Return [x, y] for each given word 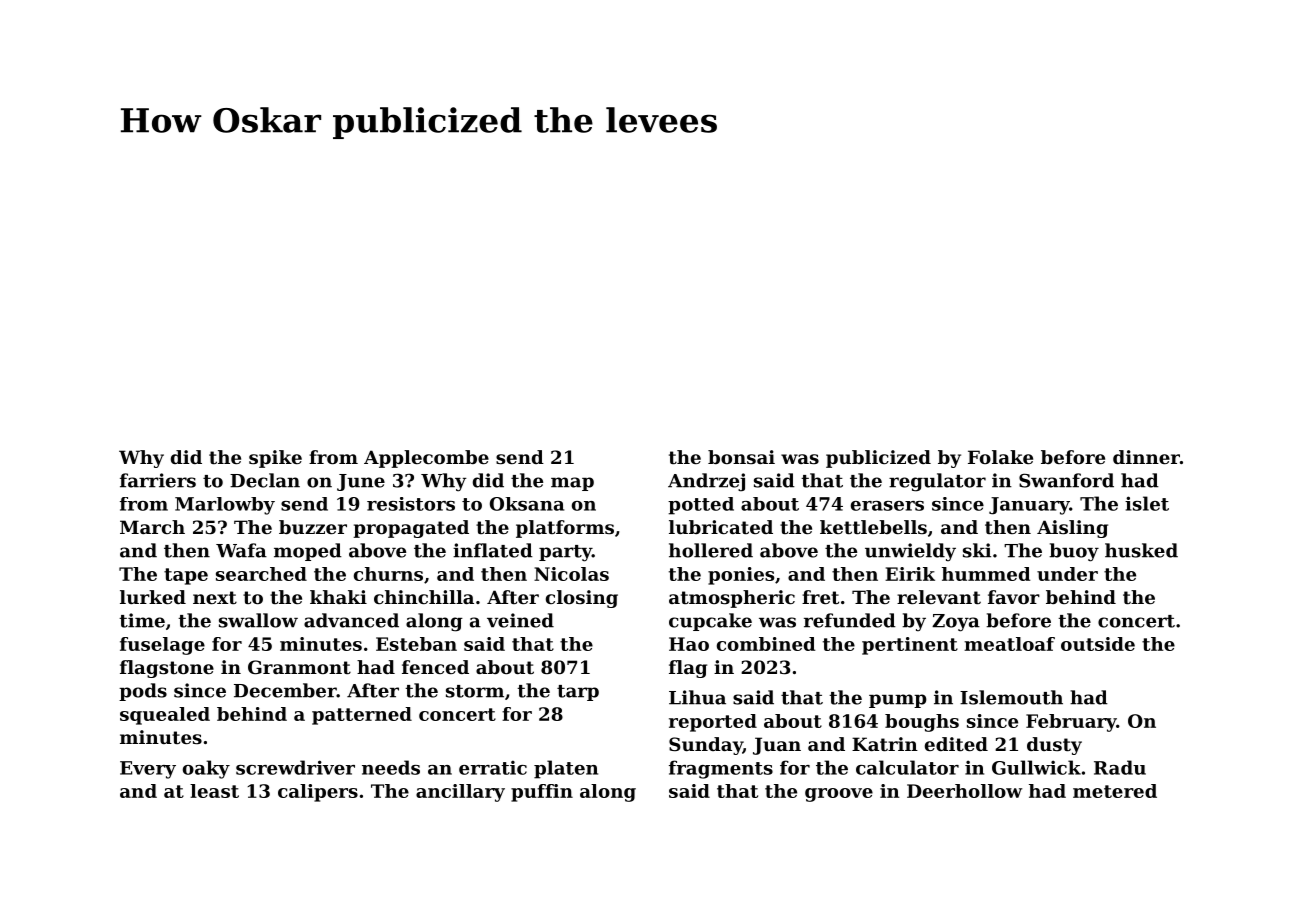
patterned [362, 716]
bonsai [741, 457]
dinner [1146, 457]
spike [275, 459]
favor [1014, 597]
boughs [922, 723]
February [1071, 723]
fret [820, 597]
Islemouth [1011, 697]
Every [148, 770]
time [142, 620]
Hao [689, 644]
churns [388, 574]
